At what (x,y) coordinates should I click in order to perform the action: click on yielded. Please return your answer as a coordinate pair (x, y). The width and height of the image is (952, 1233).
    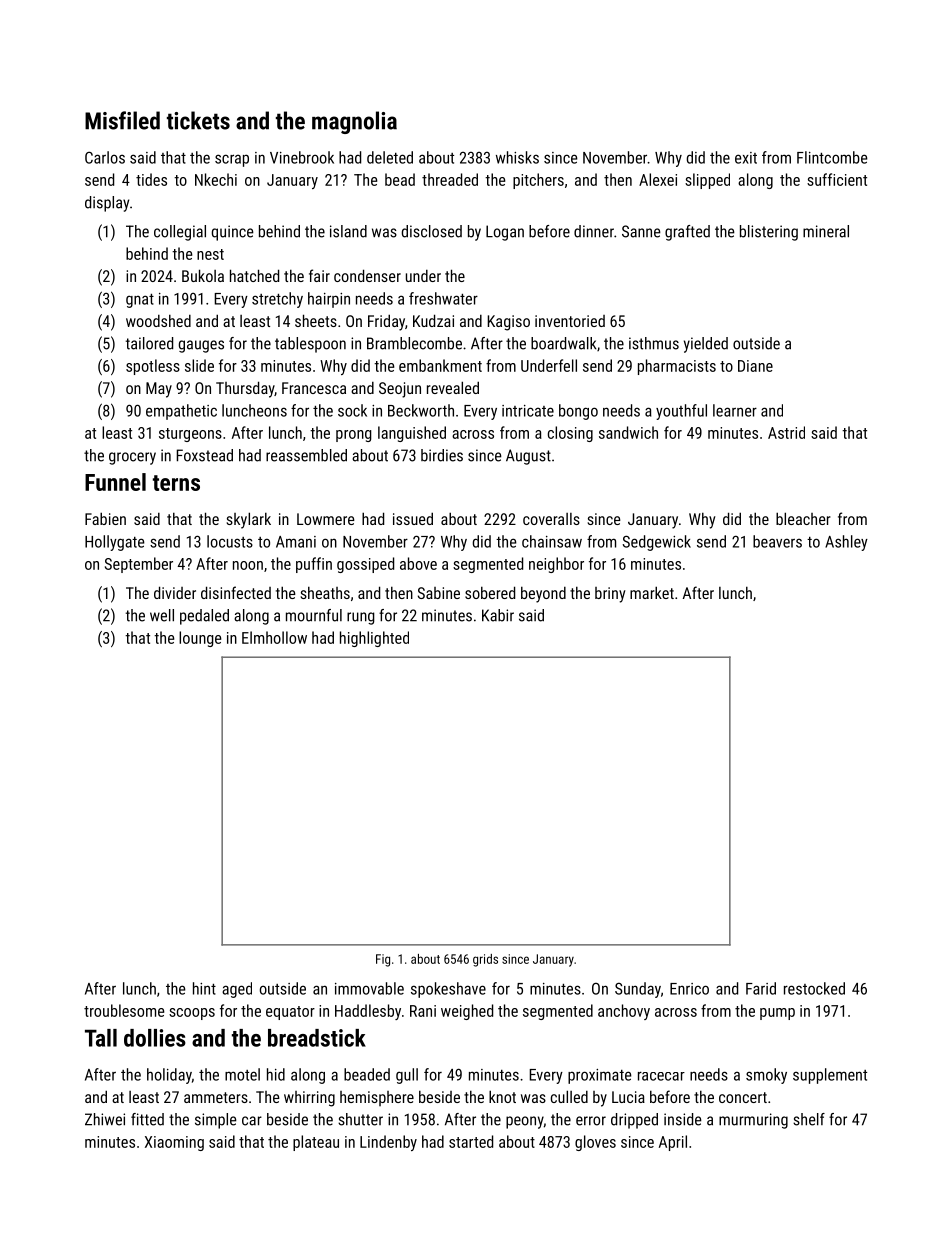
    Looking at the image, I should click on (706, 345).
